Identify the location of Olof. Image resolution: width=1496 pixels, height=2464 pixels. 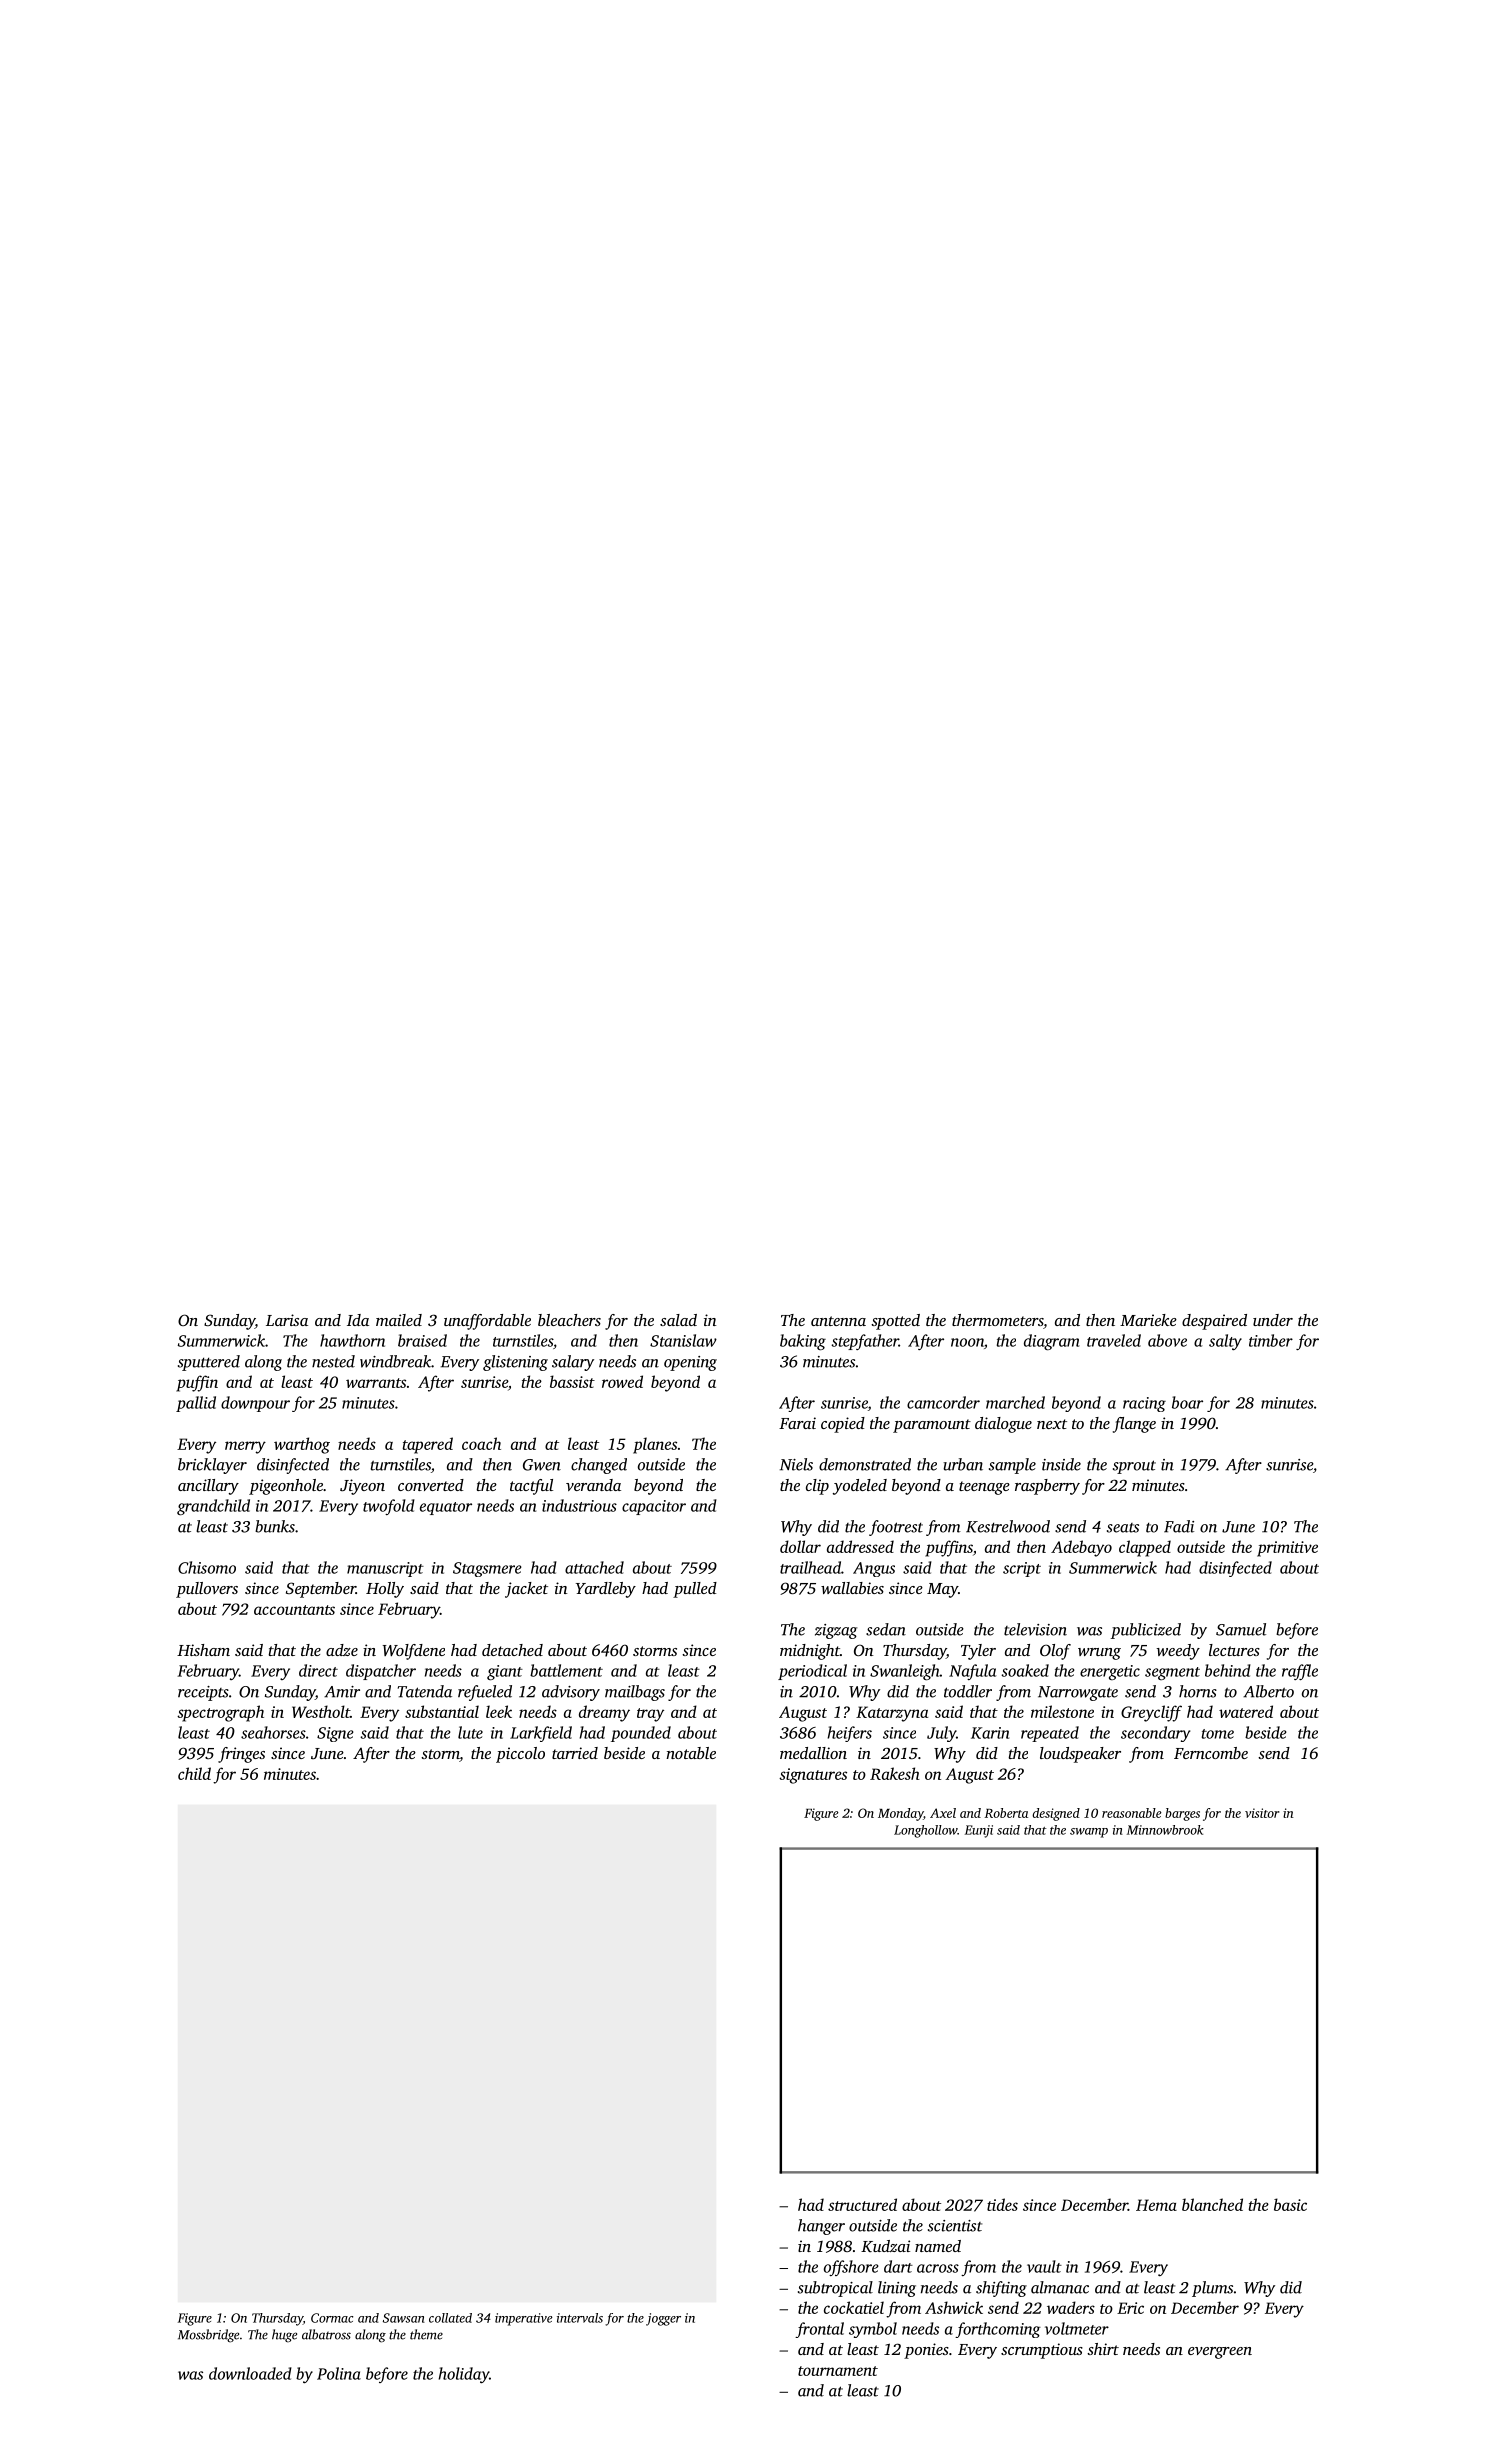
(1055, 1652).
